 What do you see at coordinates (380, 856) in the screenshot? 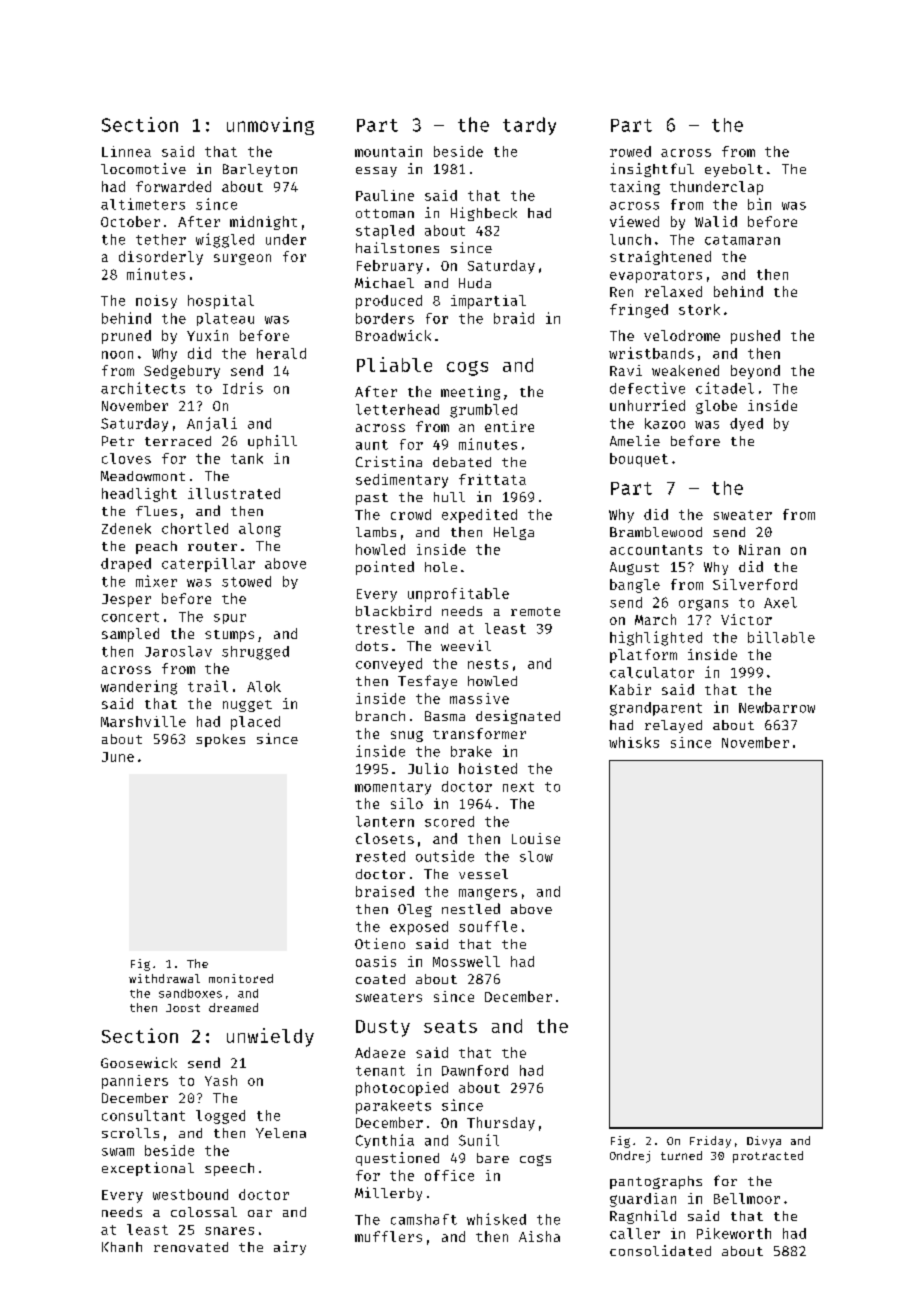
I see `rested` at bounding box center [380, 856].
